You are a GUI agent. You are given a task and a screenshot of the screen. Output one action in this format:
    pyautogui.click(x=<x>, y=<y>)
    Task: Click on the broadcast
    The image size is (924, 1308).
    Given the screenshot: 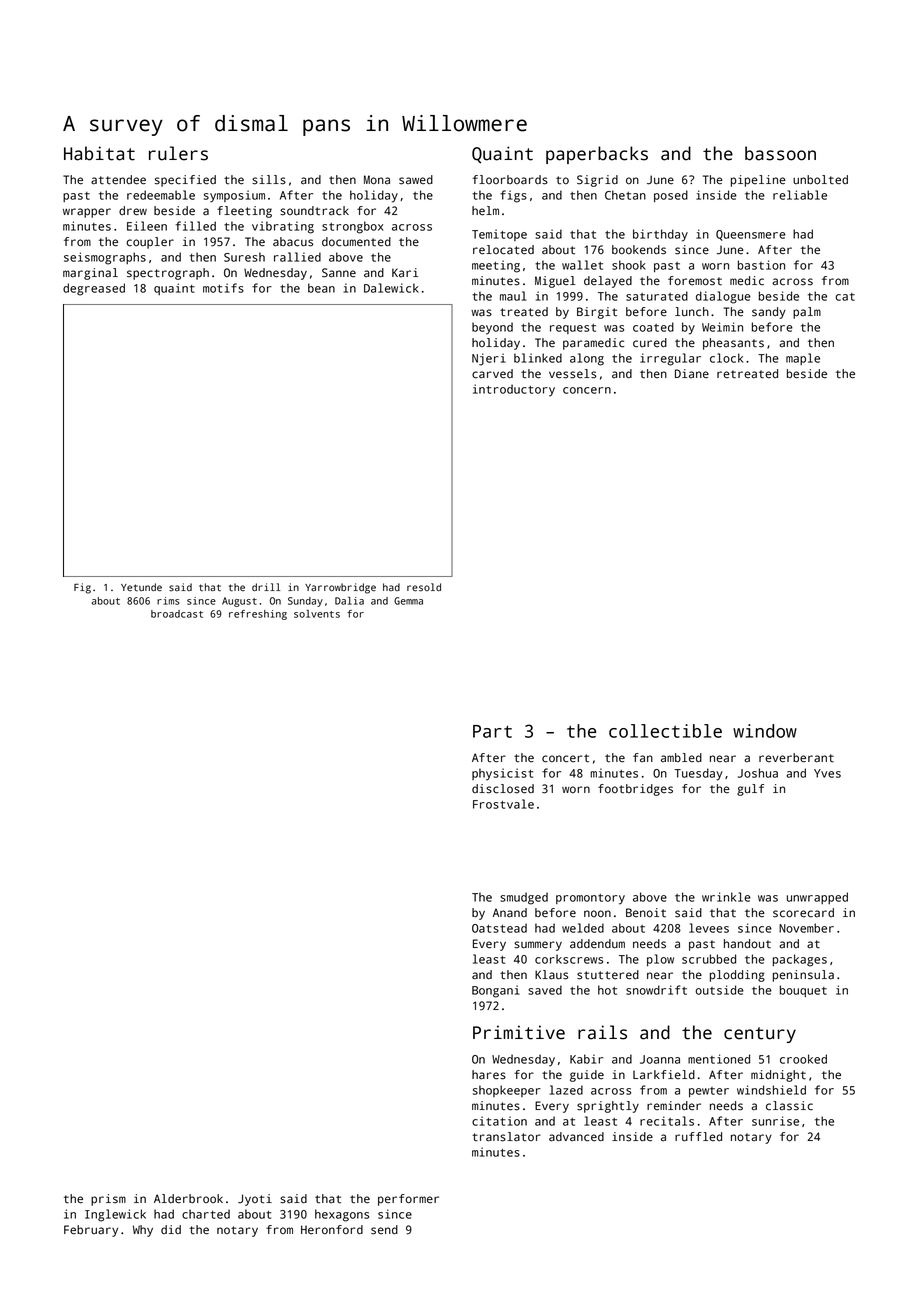 What is the action you would take?
    pyautogui.click(x=177, y=614)
